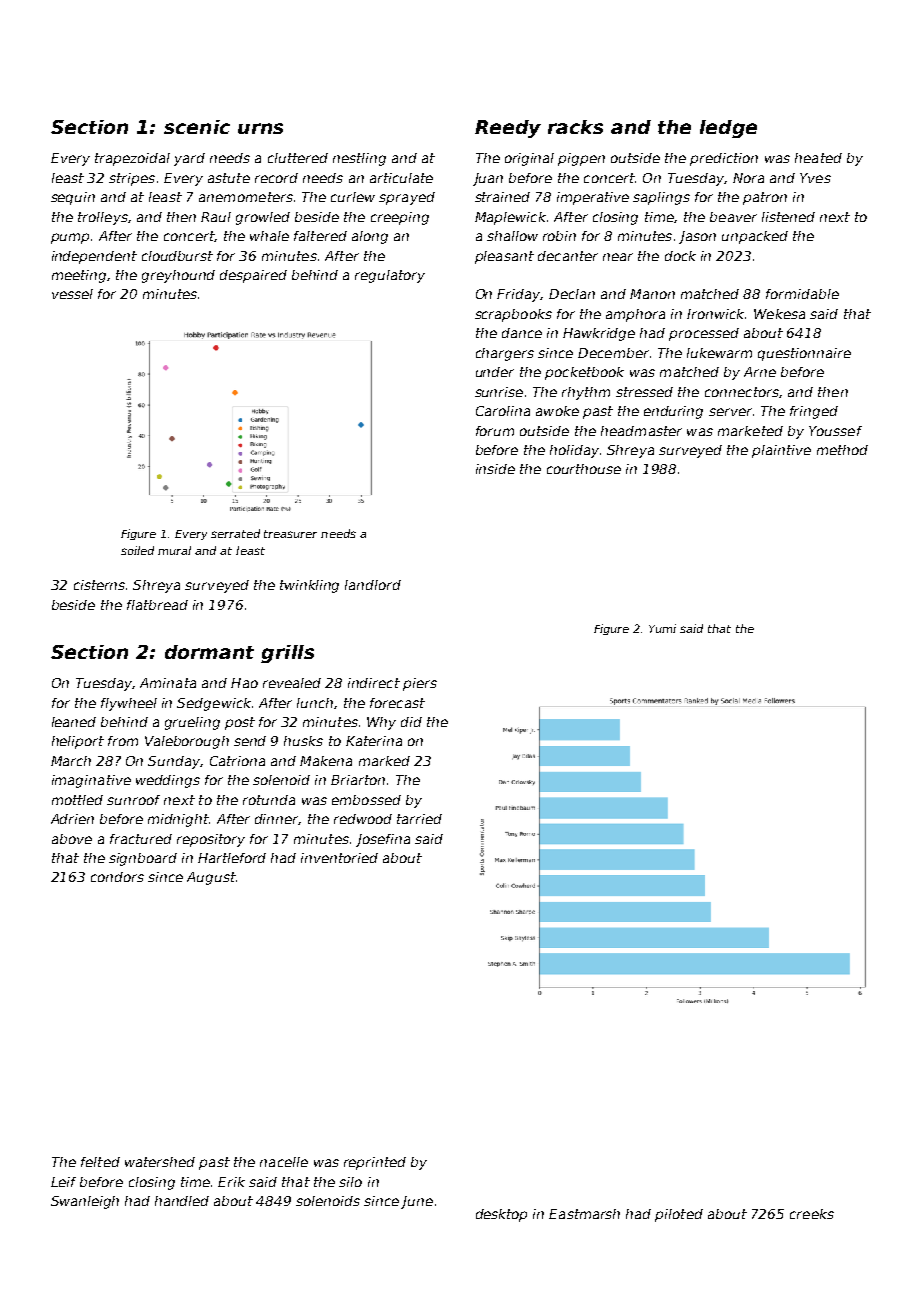 This screenshot has height=1308, width=924. Describe the element at coordinates (419, 819) in the screenshot. I see `tarried` at that location.
